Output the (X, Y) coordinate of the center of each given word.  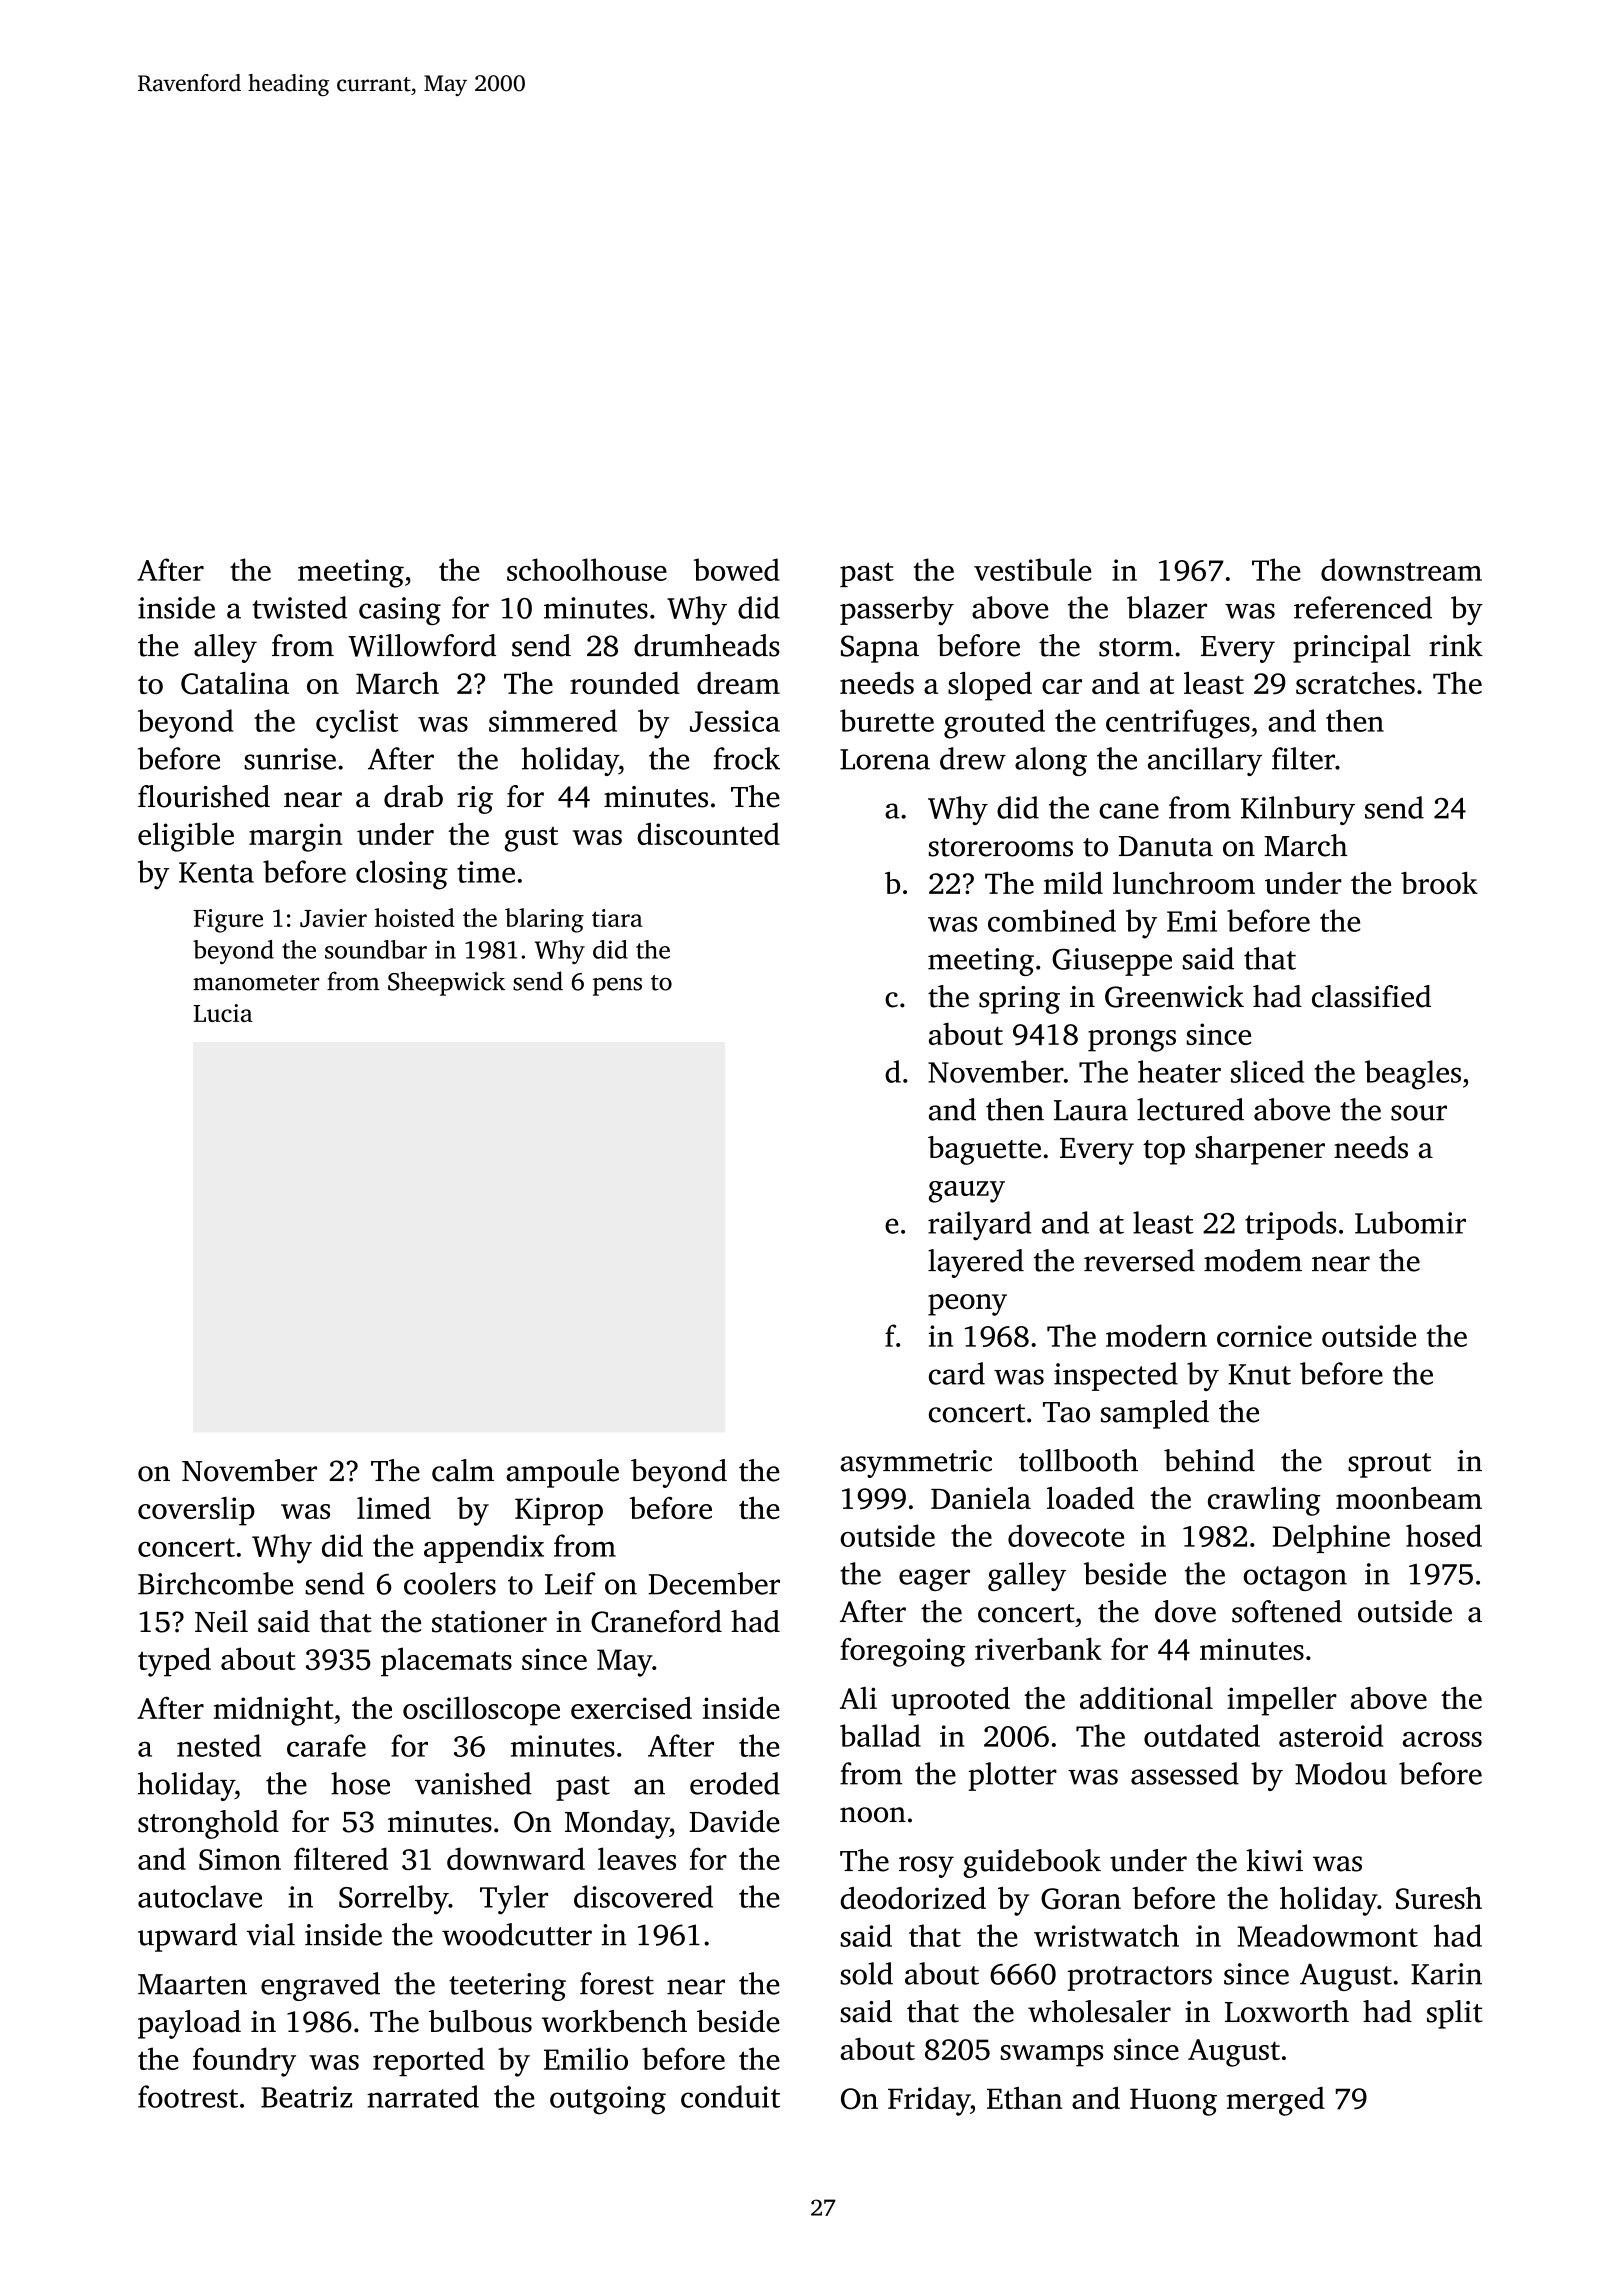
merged (1276, 2101)
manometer (256, 983)
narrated (423, 2096)
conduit (730, 2096)
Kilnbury (1298, 810)
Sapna (880, 649)
